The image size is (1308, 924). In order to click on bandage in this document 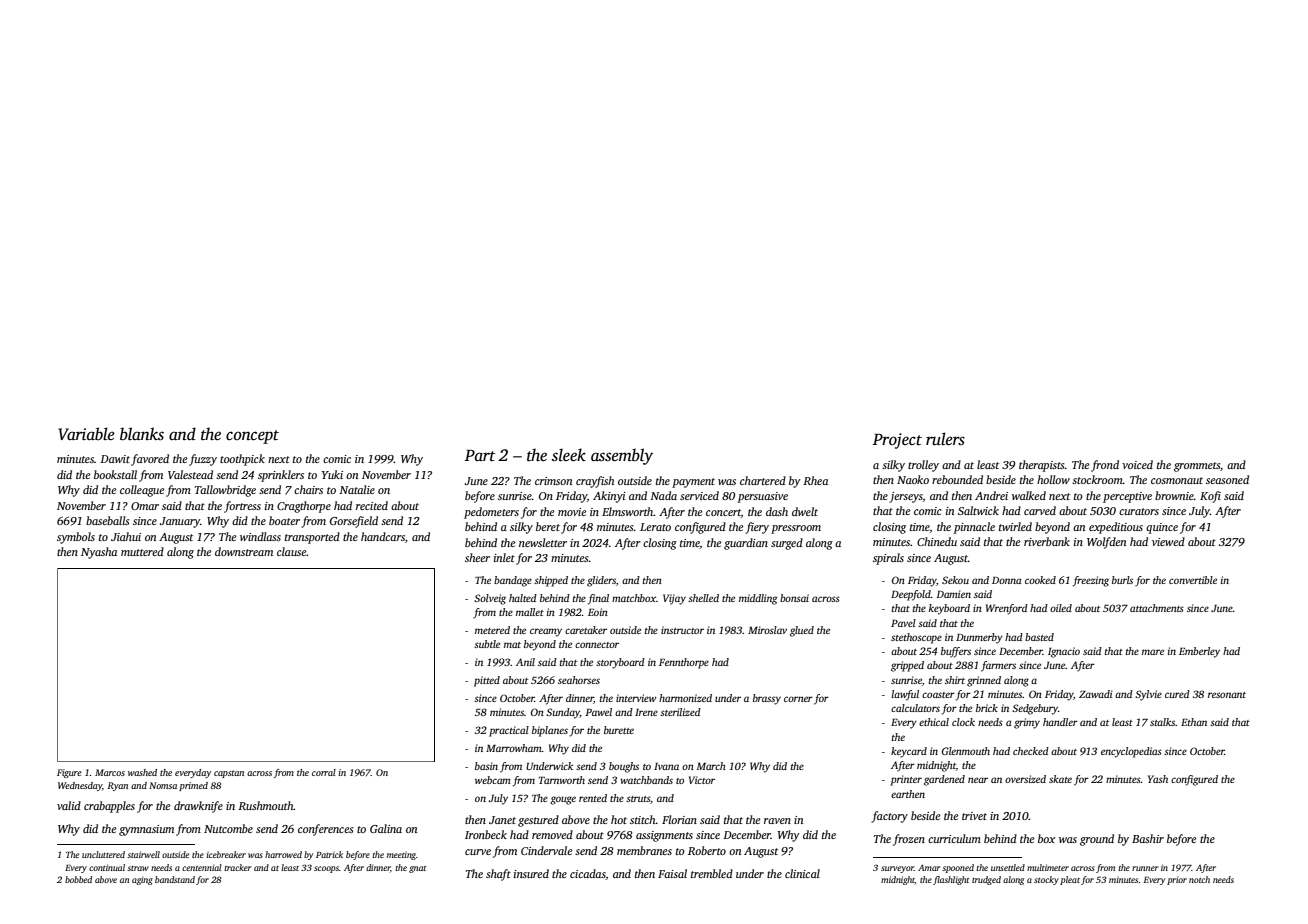, I will do `click(513, 581)`.
